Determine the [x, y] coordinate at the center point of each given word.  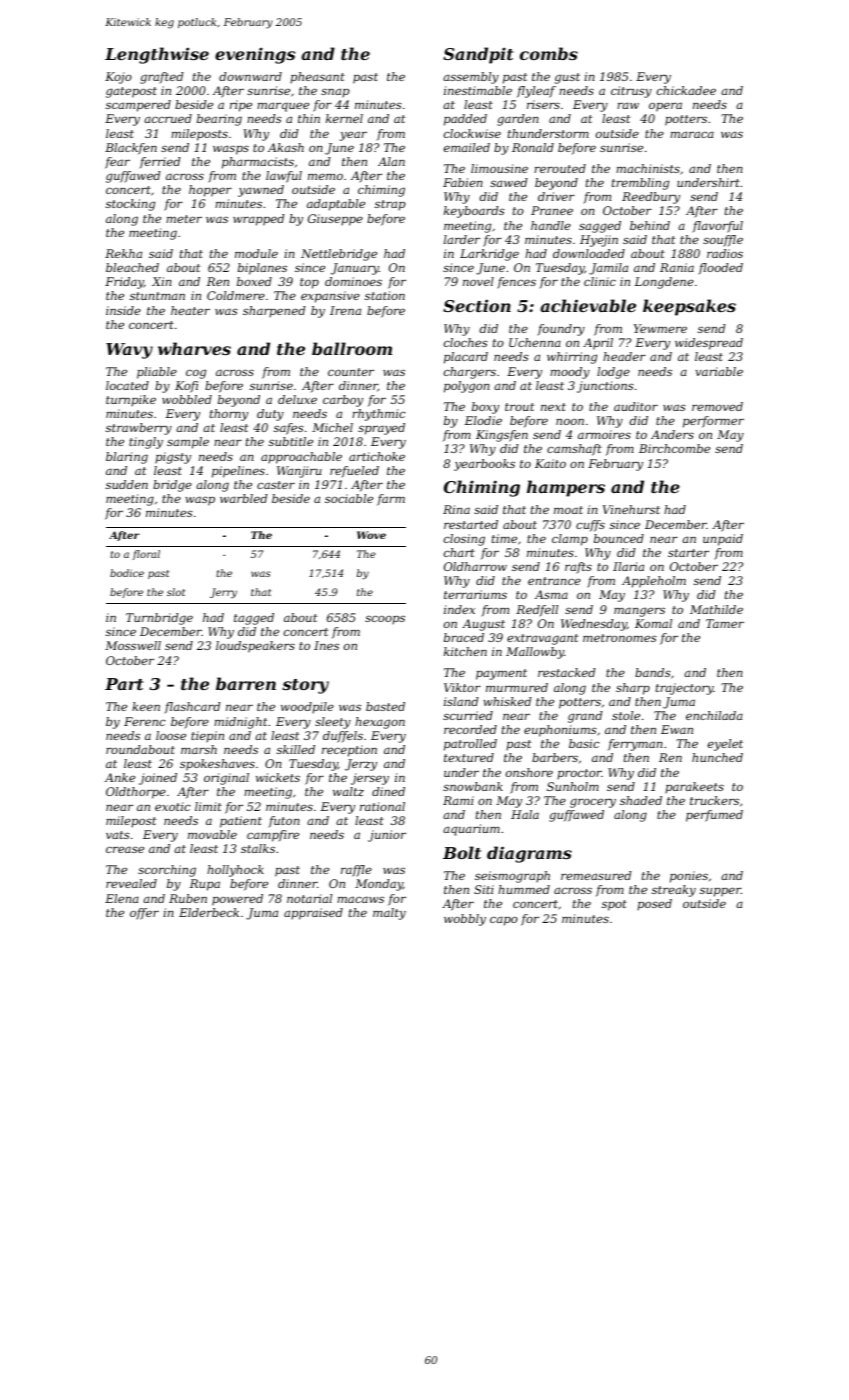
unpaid [723, 540]
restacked [566, 672]
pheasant [317, 78]
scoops [385, 620]
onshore [529, 772]
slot [176, 592]
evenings [255, 55]
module [256, 253]
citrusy [631, 92]
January [355, 269]
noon [570, 421]
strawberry [139, 429]
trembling [640, 184]
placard [466, 358]
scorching [167, 871]
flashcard [192, 708]
